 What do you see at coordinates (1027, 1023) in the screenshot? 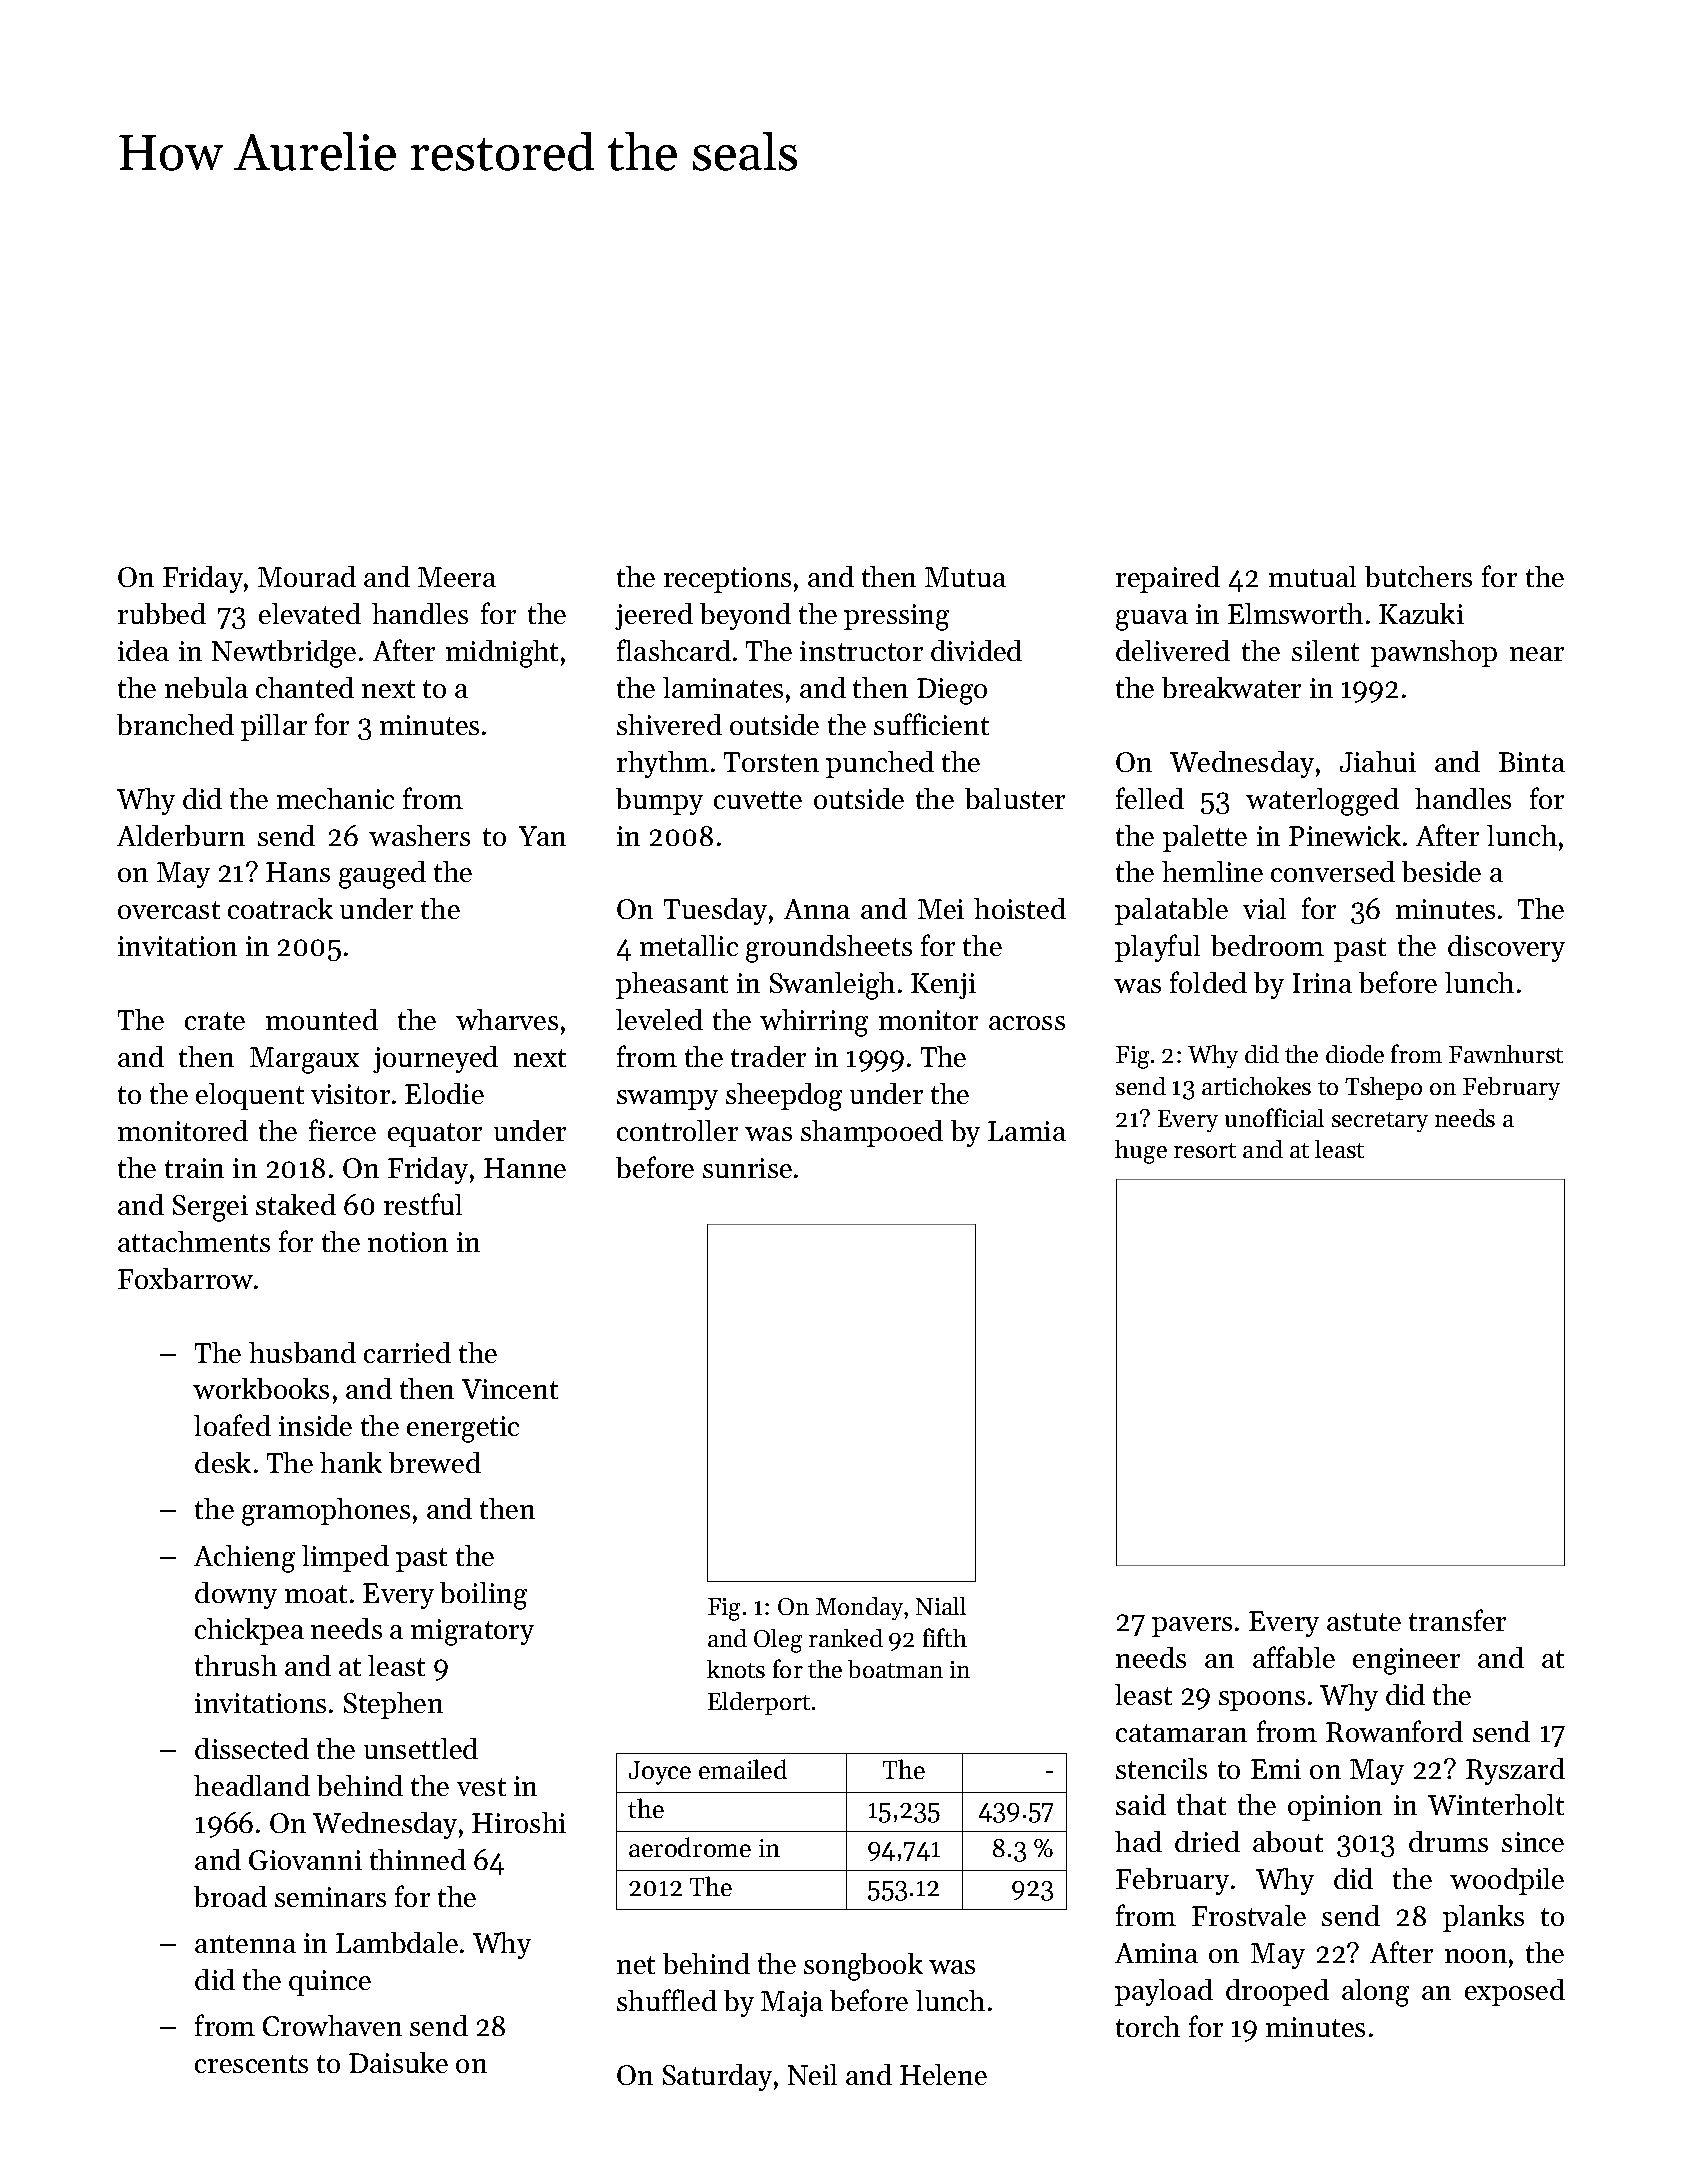
I see `across` at bounding box center [1027, 1023].
